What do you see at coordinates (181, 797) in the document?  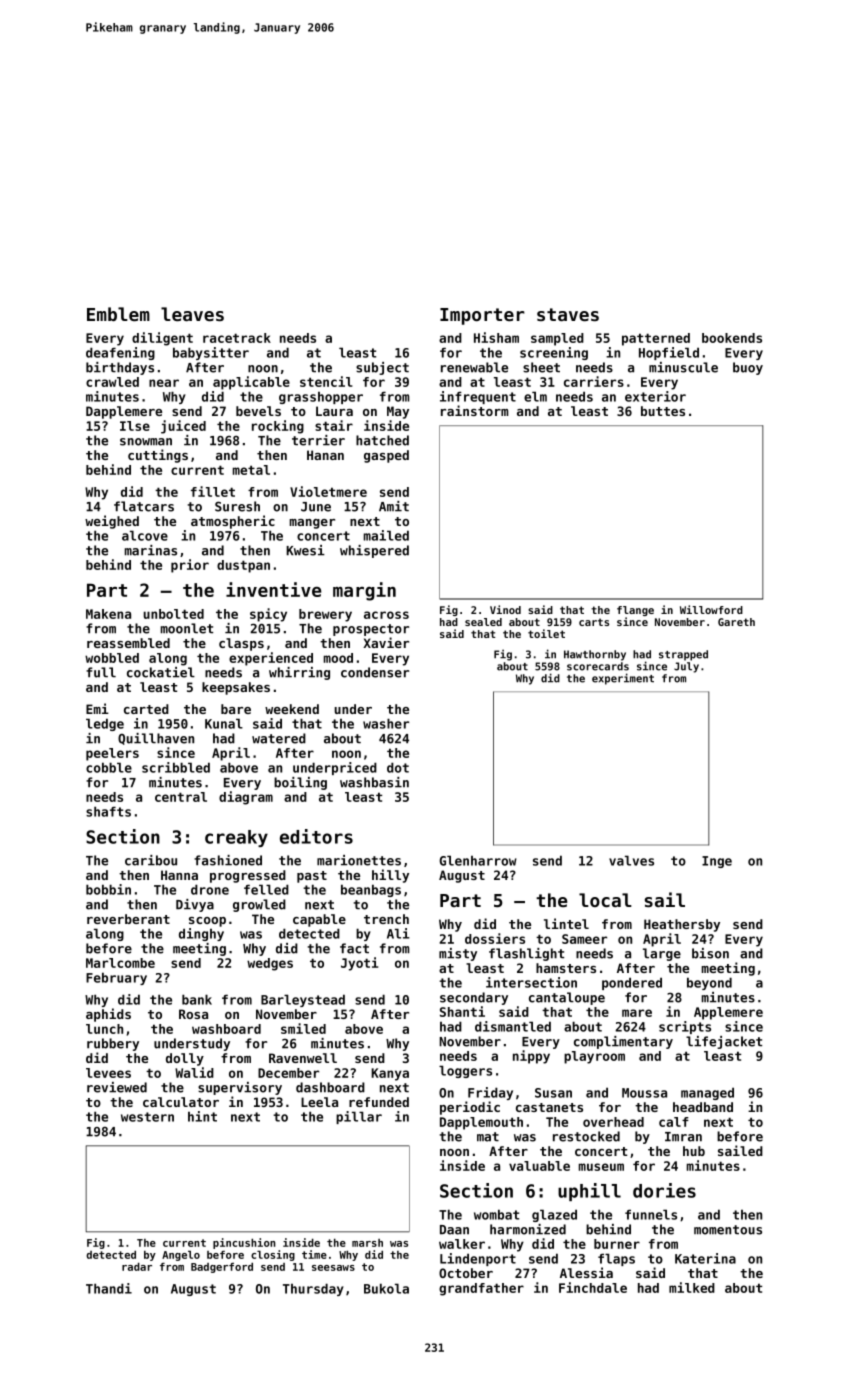 I see `central` at bounding box center [181, 797].
